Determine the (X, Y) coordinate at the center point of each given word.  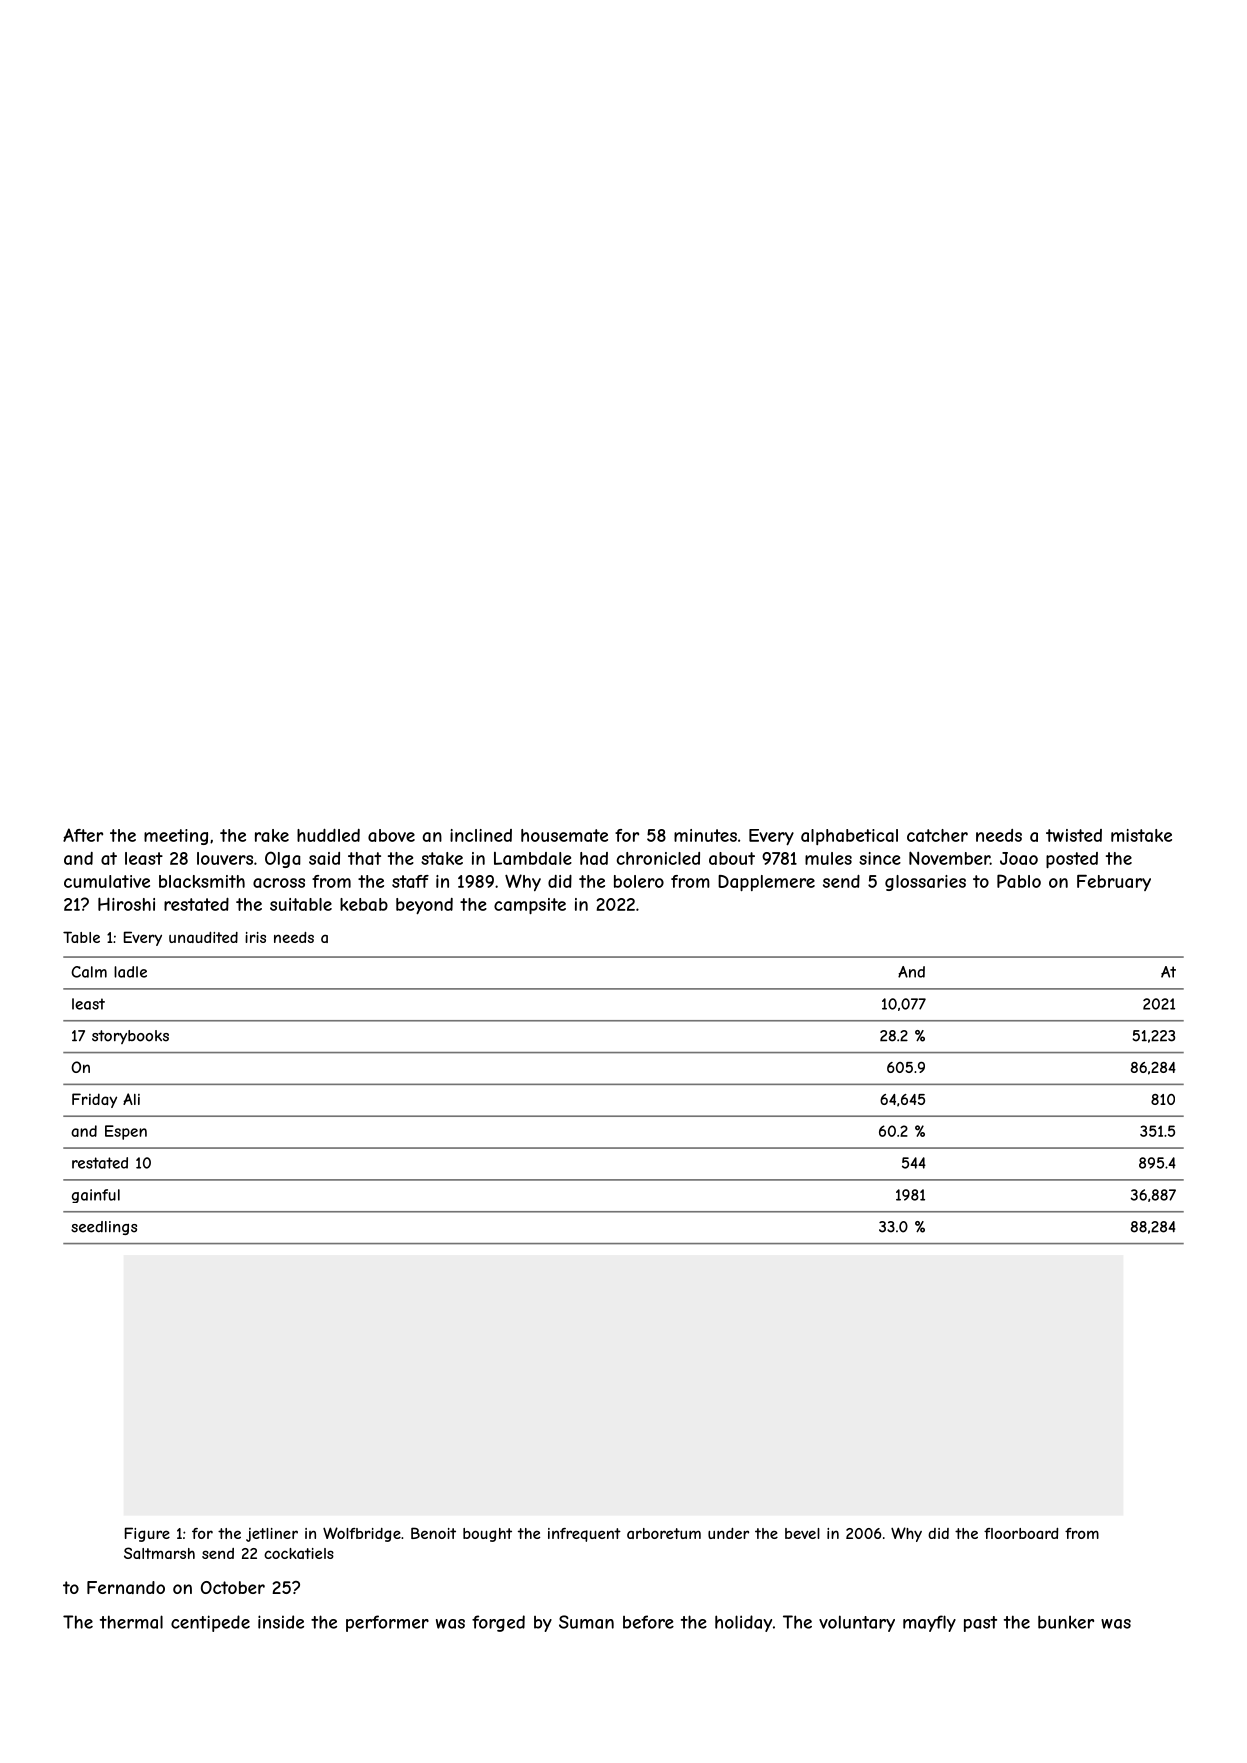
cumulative (107, 881)
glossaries (925, 883)
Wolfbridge (362, 1534)
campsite (530, 906)
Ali (131, 1099)
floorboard (1021, 1533)
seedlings (104, 1228)
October (233, 1587)
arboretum (664, 1533)
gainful (96, 1196)
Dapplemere (766, 883)
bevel (802, 1533)
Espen (126, 1132)
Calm (89, 972)
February (1114, 883)
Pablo (1019, 881)
